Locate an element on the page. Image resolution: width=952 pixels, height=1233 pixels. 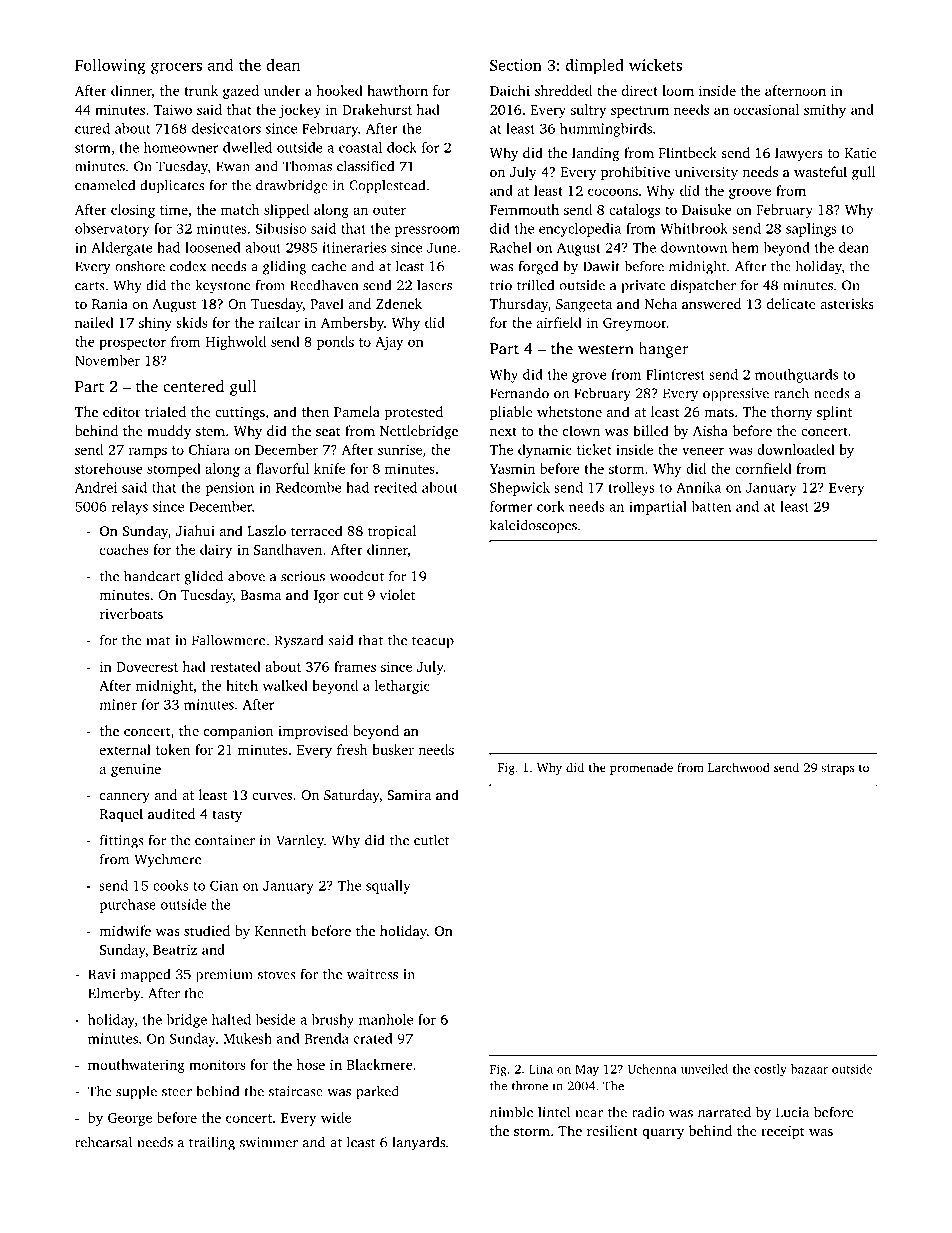
batten is located at coordinates (711, 506).
